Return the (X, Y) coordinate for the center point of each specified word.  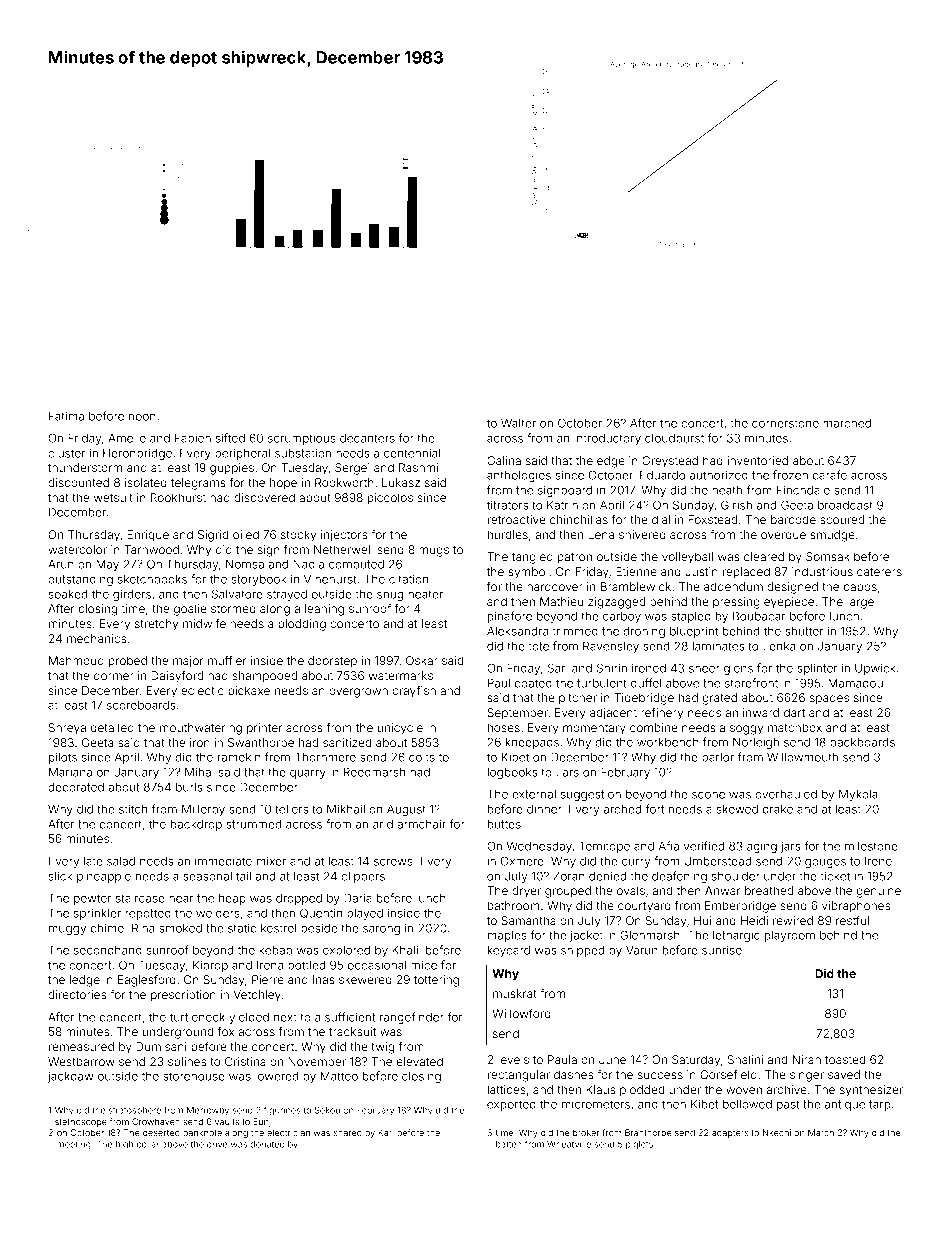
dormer (114, 675)
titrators (507, 505)
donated (268, 1144)
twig (382, 1048)
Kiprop (210, 966)
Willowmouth (802, 757)
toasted (845, 1059)
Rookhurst (178, 497)
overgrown (358, 693)
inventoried (757, 460)
